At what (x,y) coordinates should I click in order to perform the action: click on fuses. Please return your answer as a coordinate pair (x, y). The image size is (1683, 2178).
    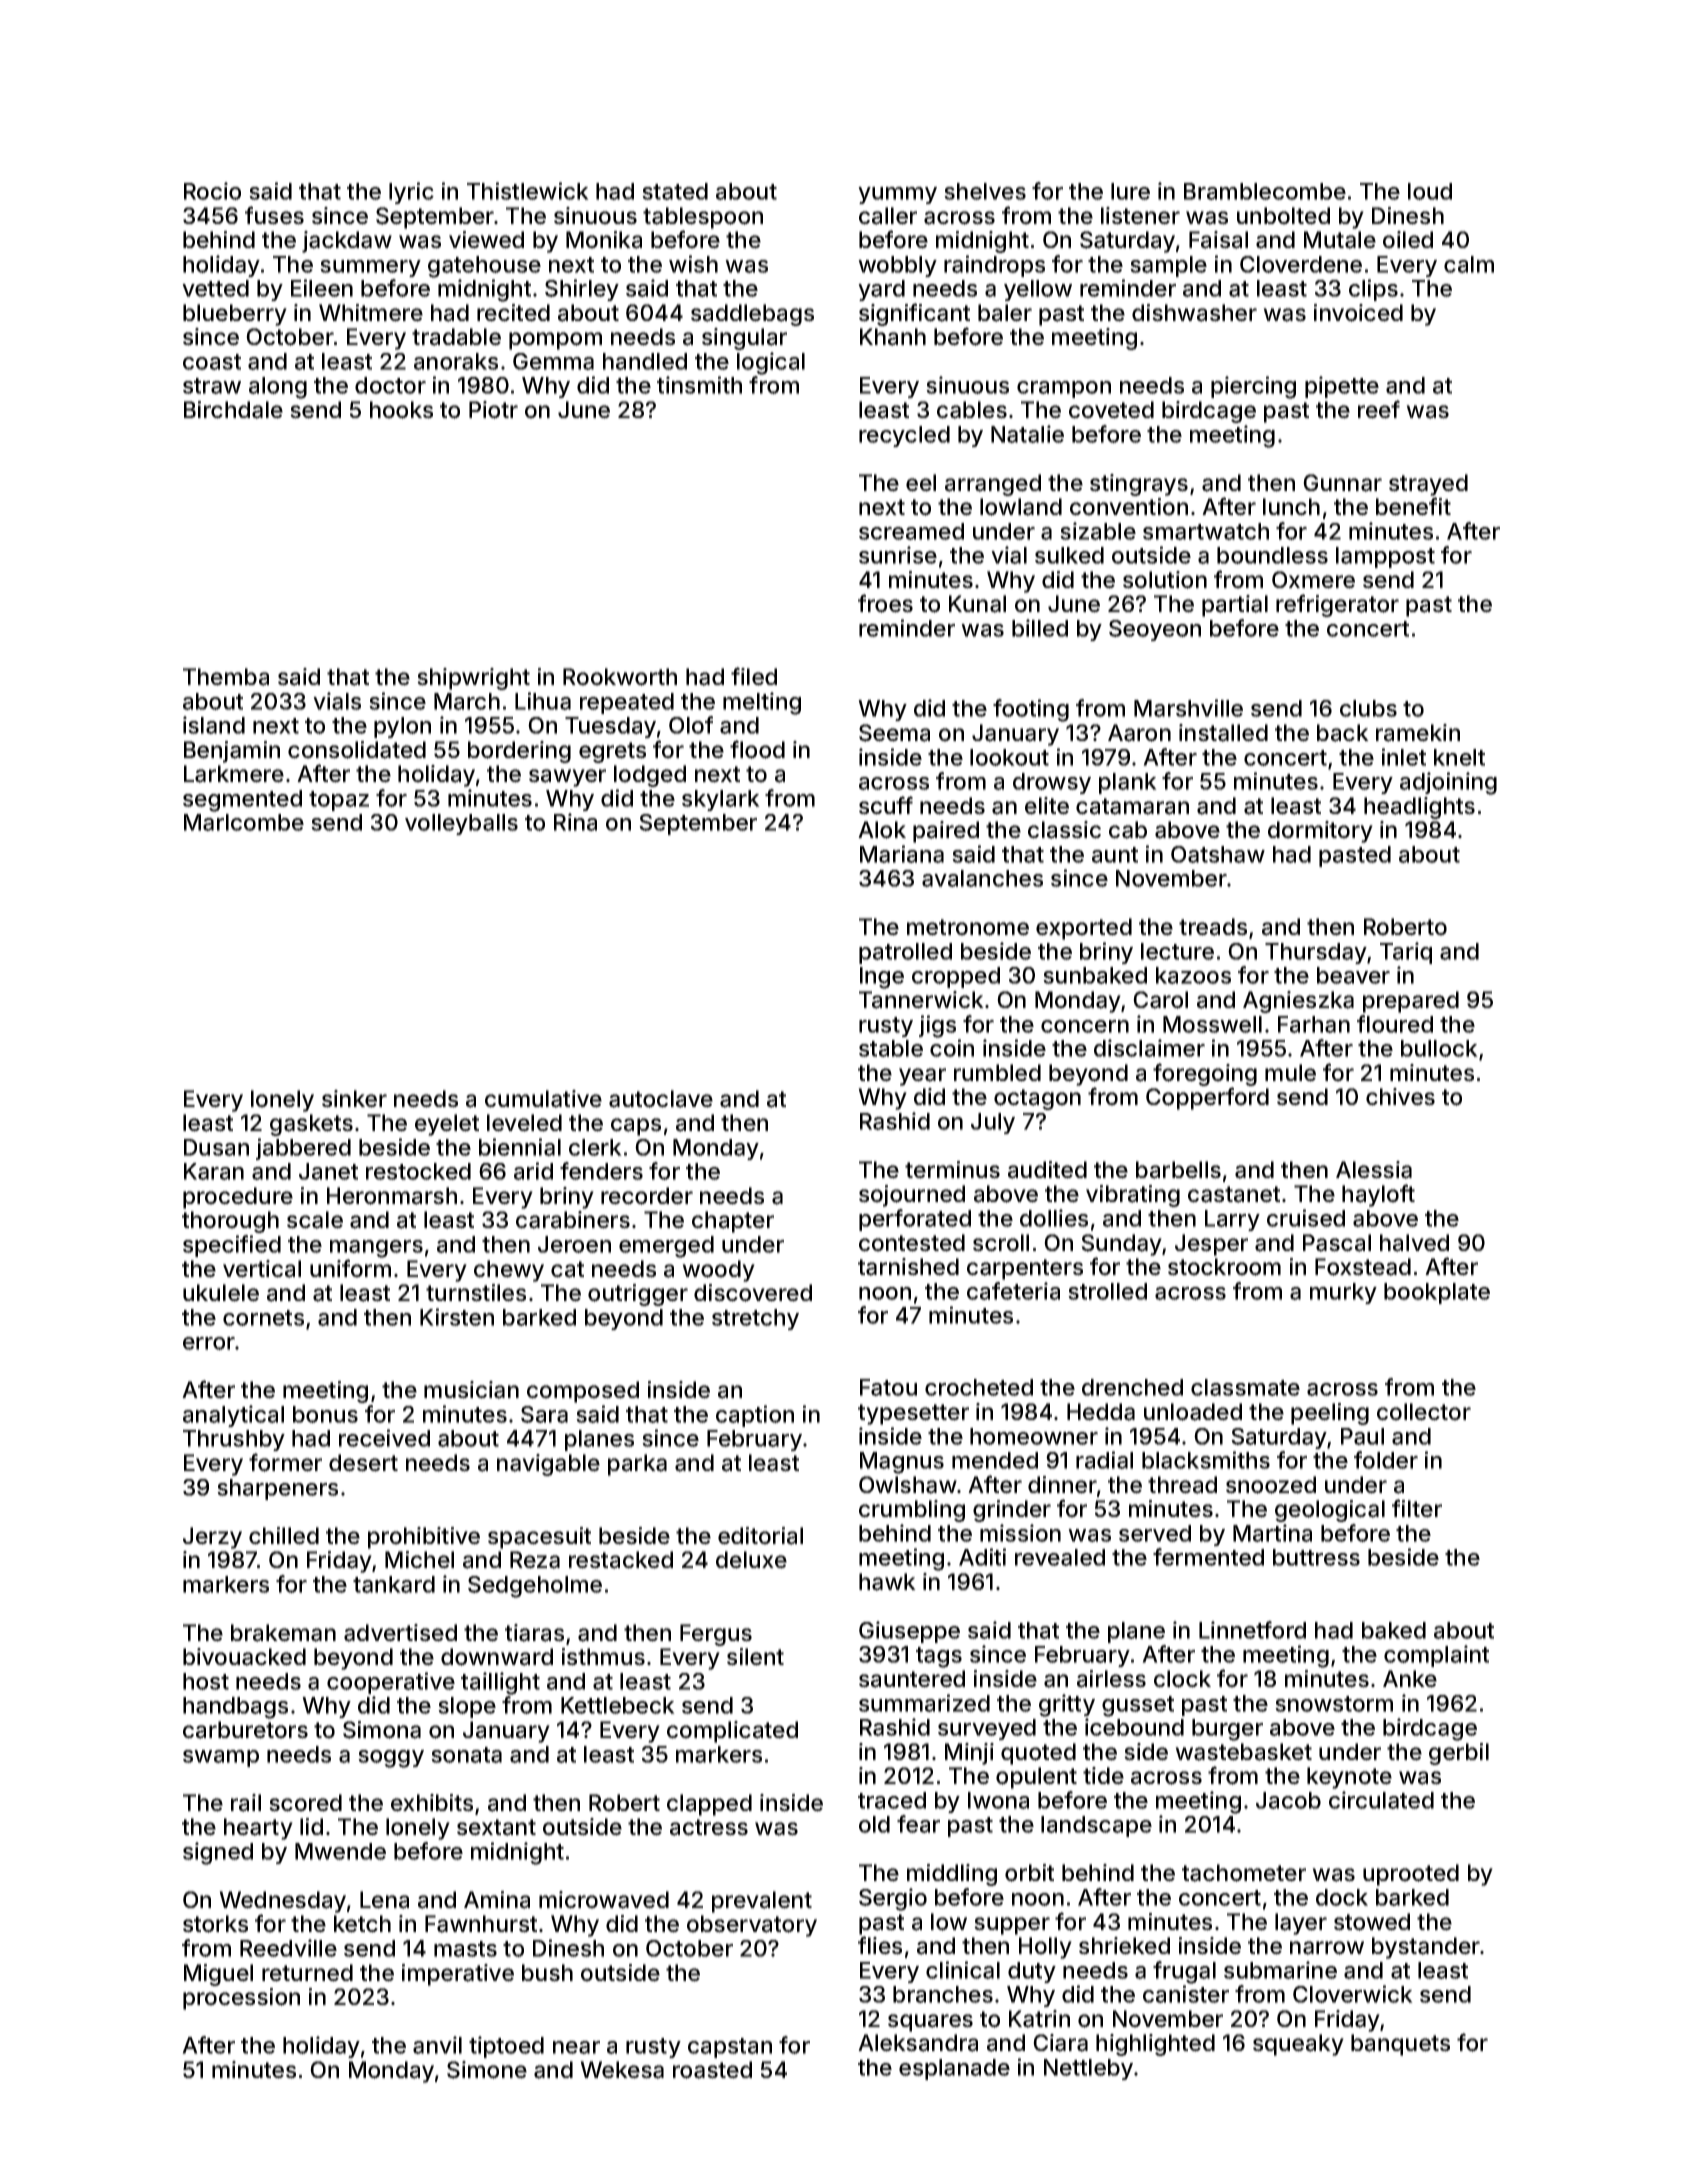
    Looking at the image, I should click on (274, 215).
